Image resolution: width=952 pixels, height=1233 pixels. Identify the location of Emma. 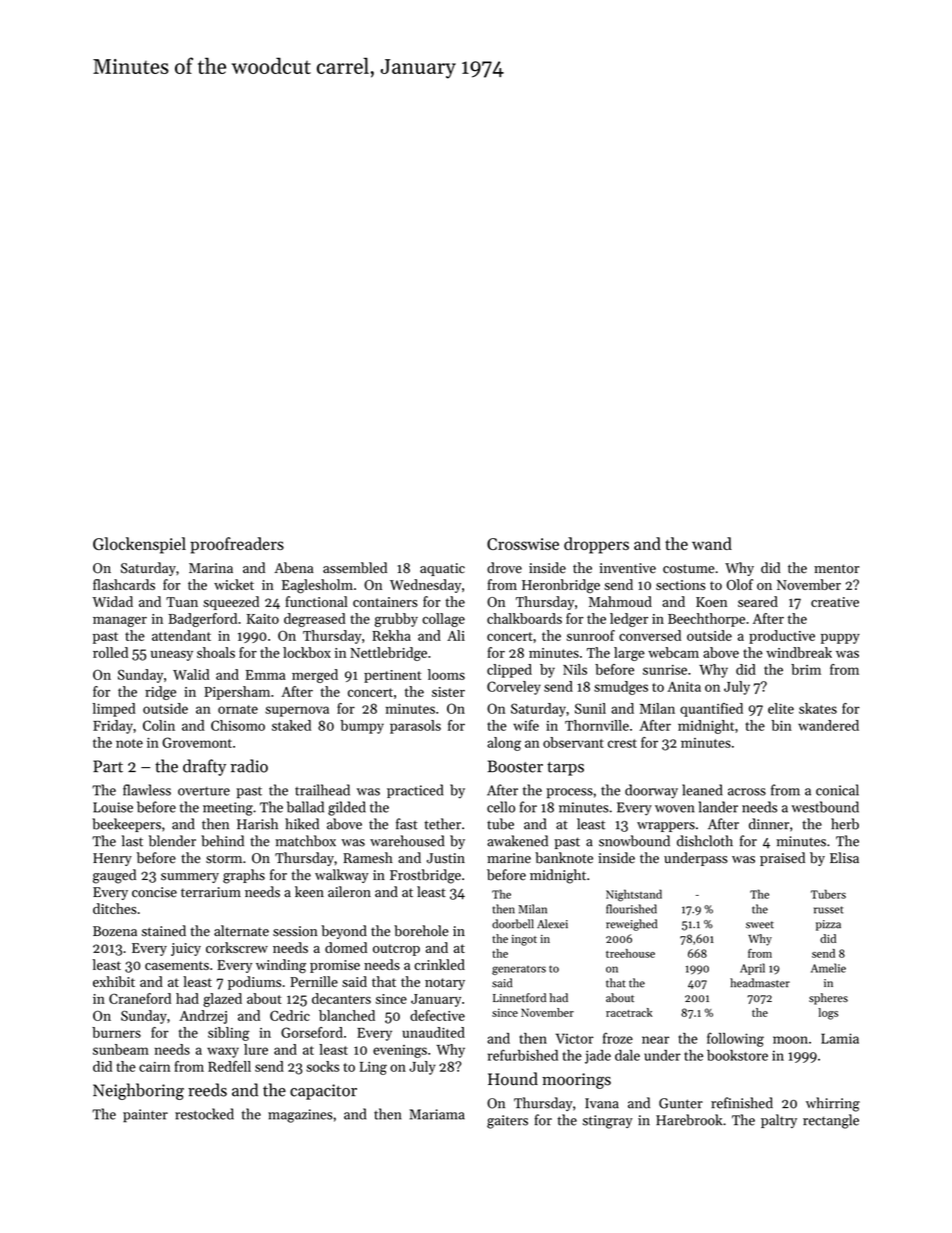
(266, 675).
